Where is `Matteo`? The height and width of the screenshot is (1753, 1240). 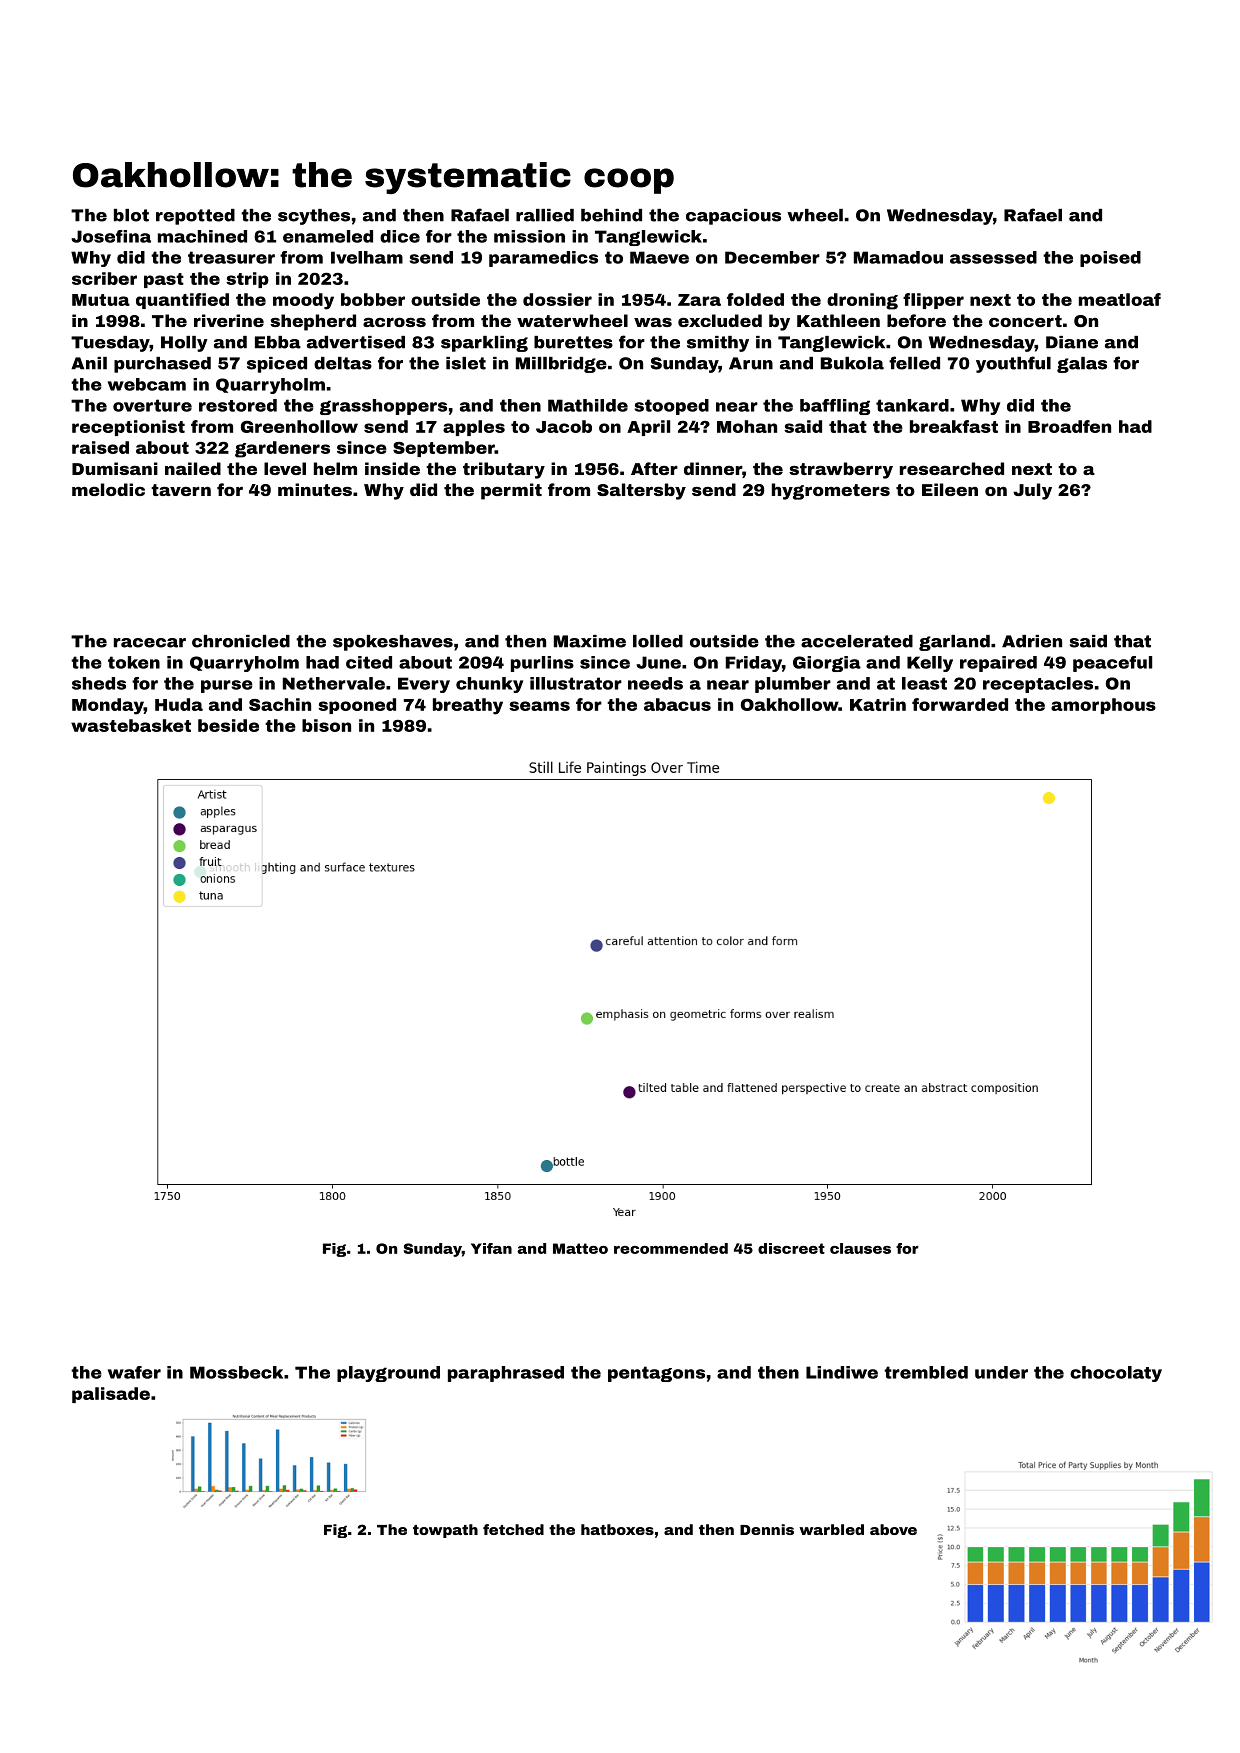 Matteo is located at coordinates (580, 1248).
